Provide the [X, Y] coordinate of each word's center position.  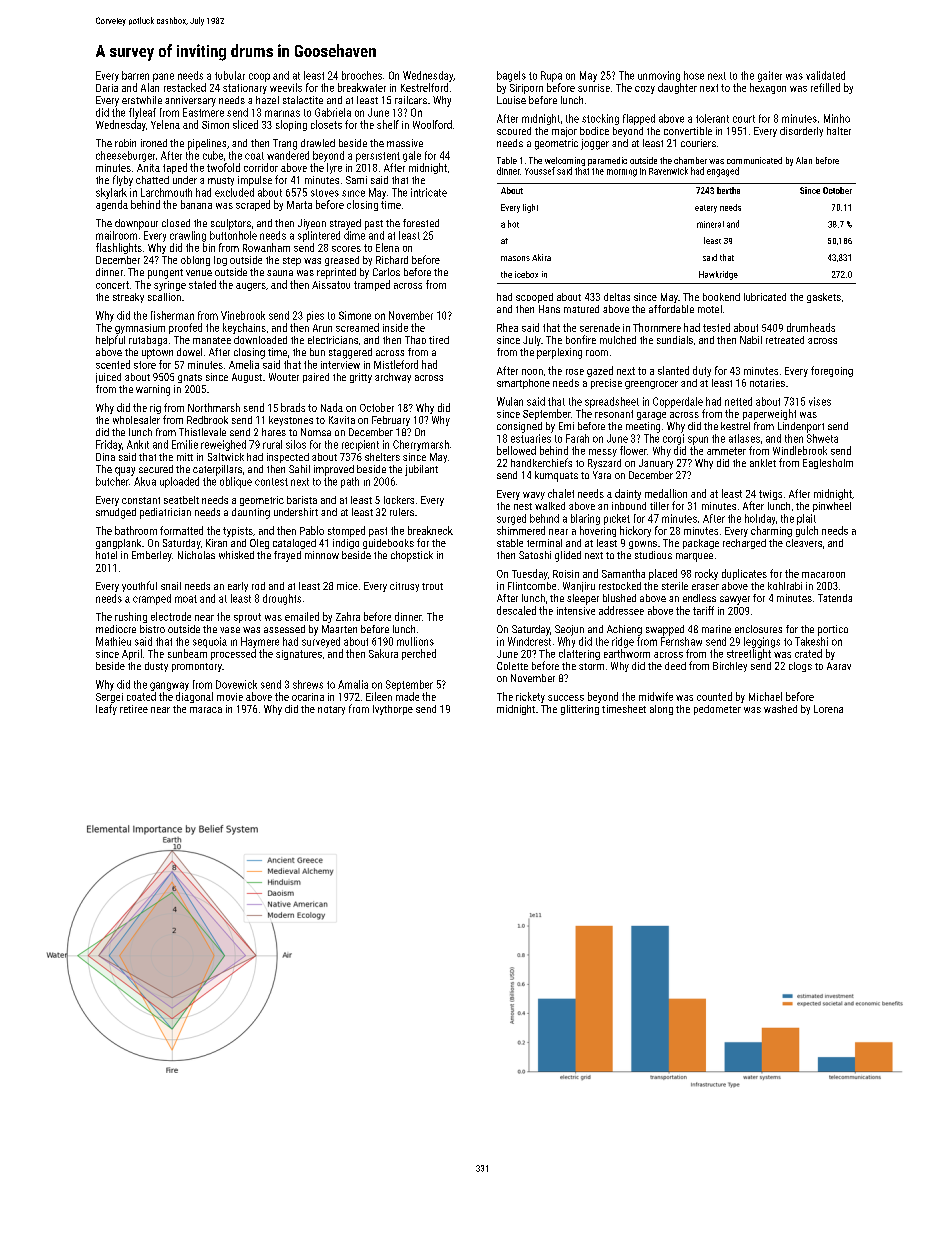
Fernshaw [681, 641]
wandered [288, 155]
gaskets [824, 298]
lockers [399, 500]
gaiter [770, 76]
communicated [754, 160]
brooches [362, 75]
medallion [666, 493]
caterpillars [217, 470]
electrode [171, 616]
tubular [230, 75]
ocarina [308, 697]
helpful [110, 340]
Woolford [432, 124]
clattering [579, 654]
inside [395, 327]
